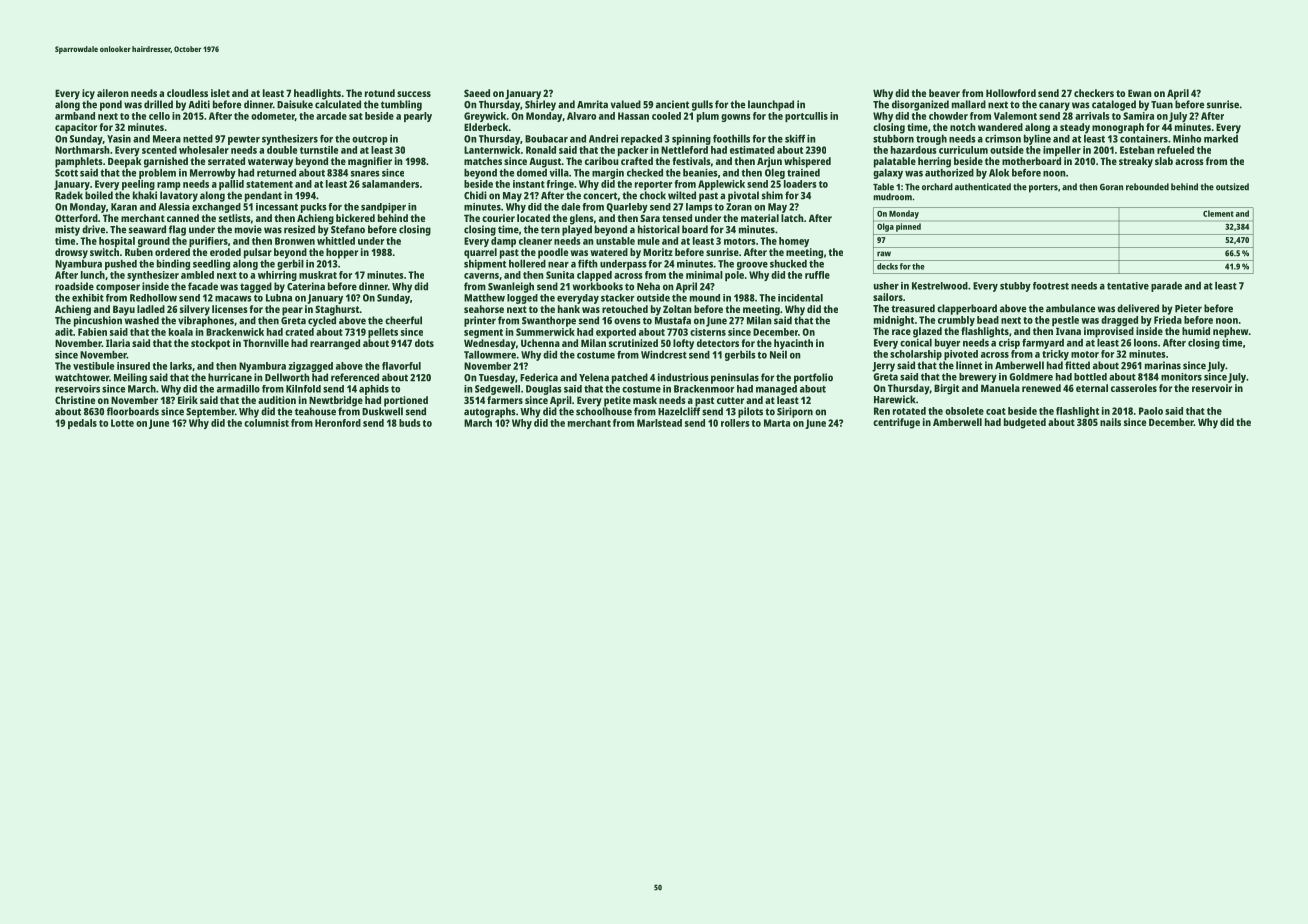 This page has height=924, width=1308. What do you see at coordinates (633, 151) in the page?
I see `packer` at bounding box center [633, 151].
